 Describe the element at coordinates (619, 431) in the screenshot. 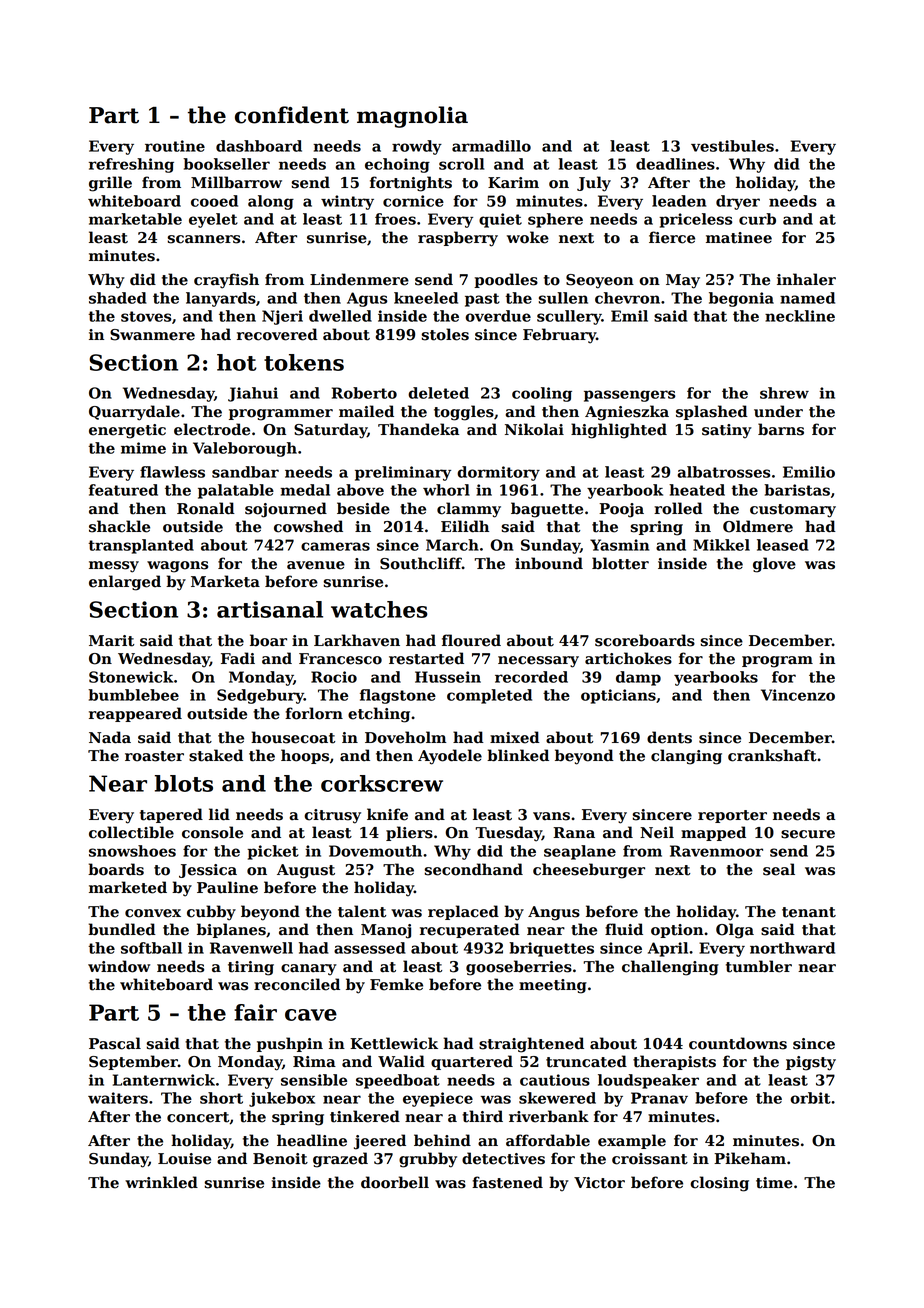

I see `highlighted` at that location.
